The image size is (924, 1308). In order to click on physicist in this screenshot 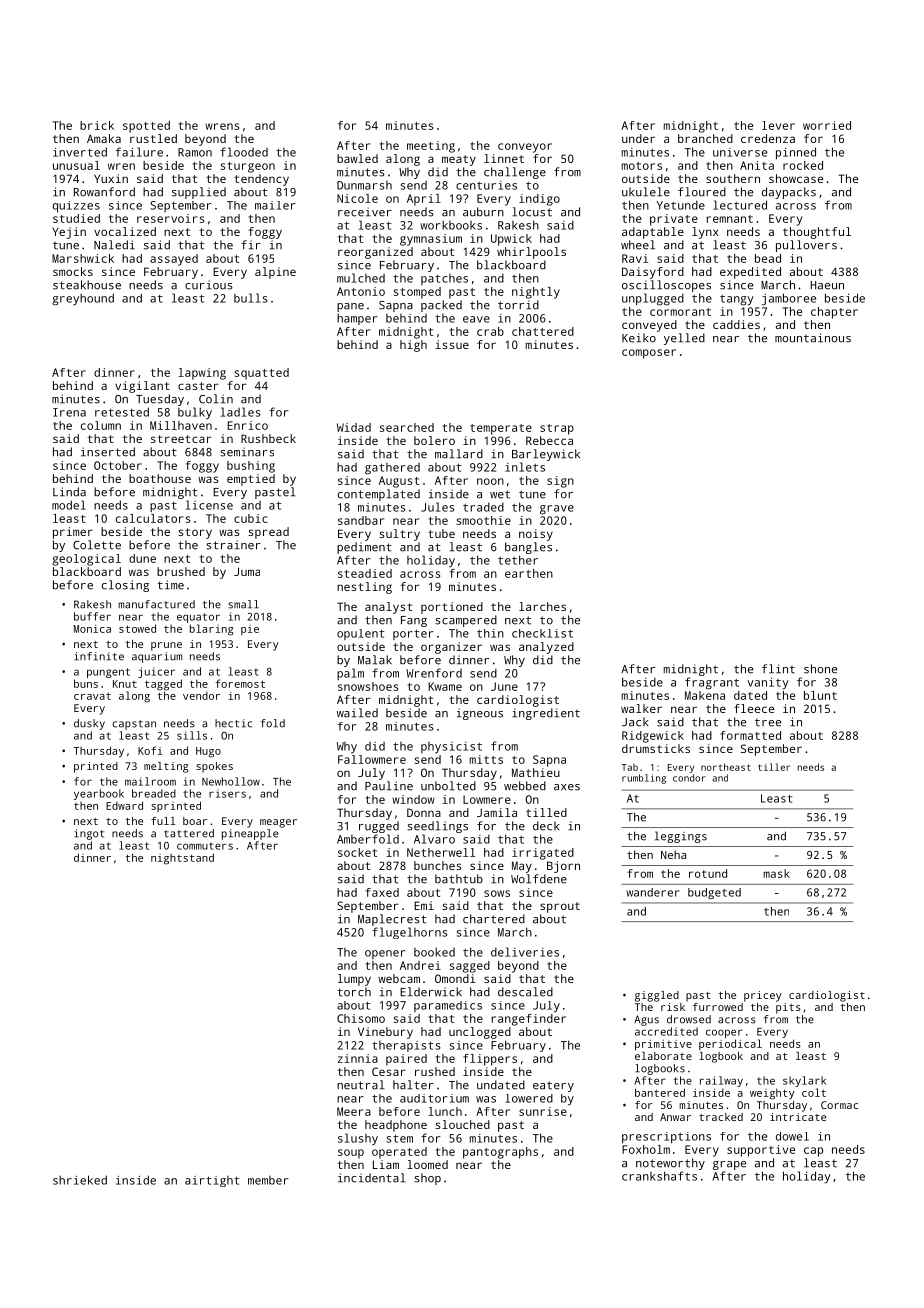, I will do `click(451, 747)`.
